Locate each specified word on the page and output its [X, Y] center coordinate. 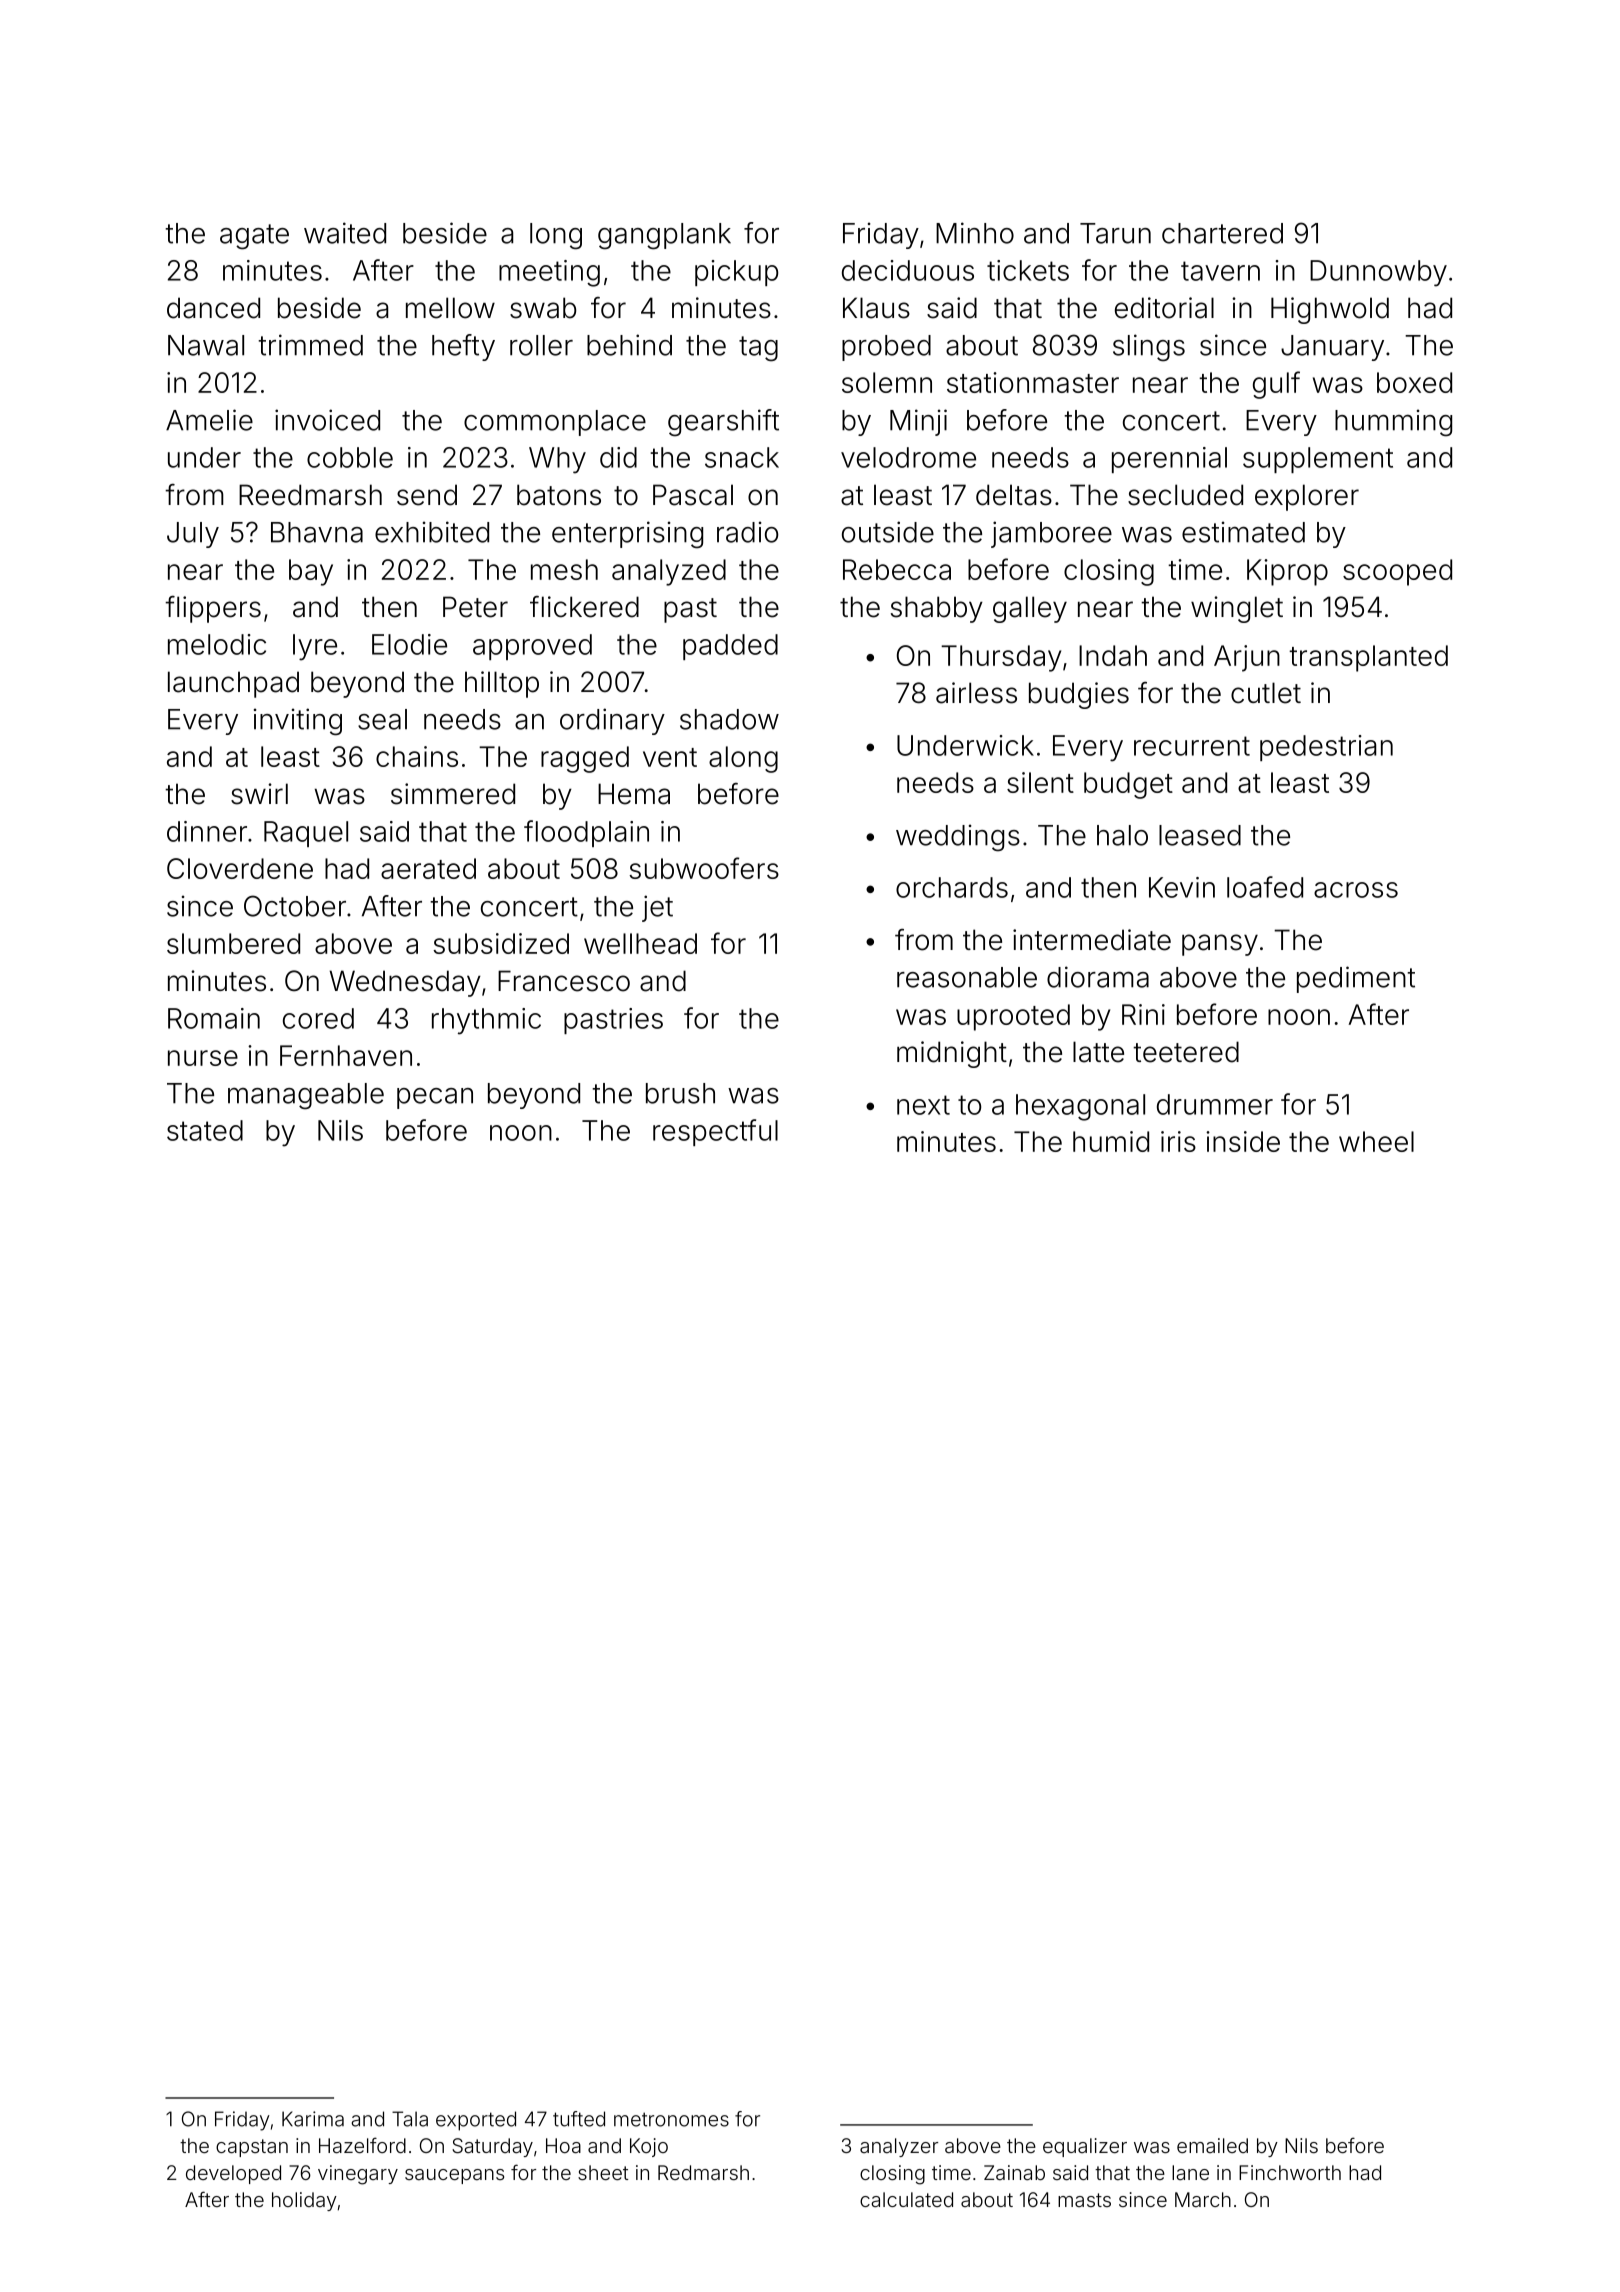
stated [205, 1130]
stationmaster [1033, 382]
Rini [1143, 1014]
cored [318, 1018]
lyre [315, 647]
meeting [549, 273]
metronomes [671, 2119]
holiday [304, 2201]
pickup [736, 273]
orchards [952, 887]
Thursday [1001, 658]
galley [1030, 609]
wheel [1376, 1141]
